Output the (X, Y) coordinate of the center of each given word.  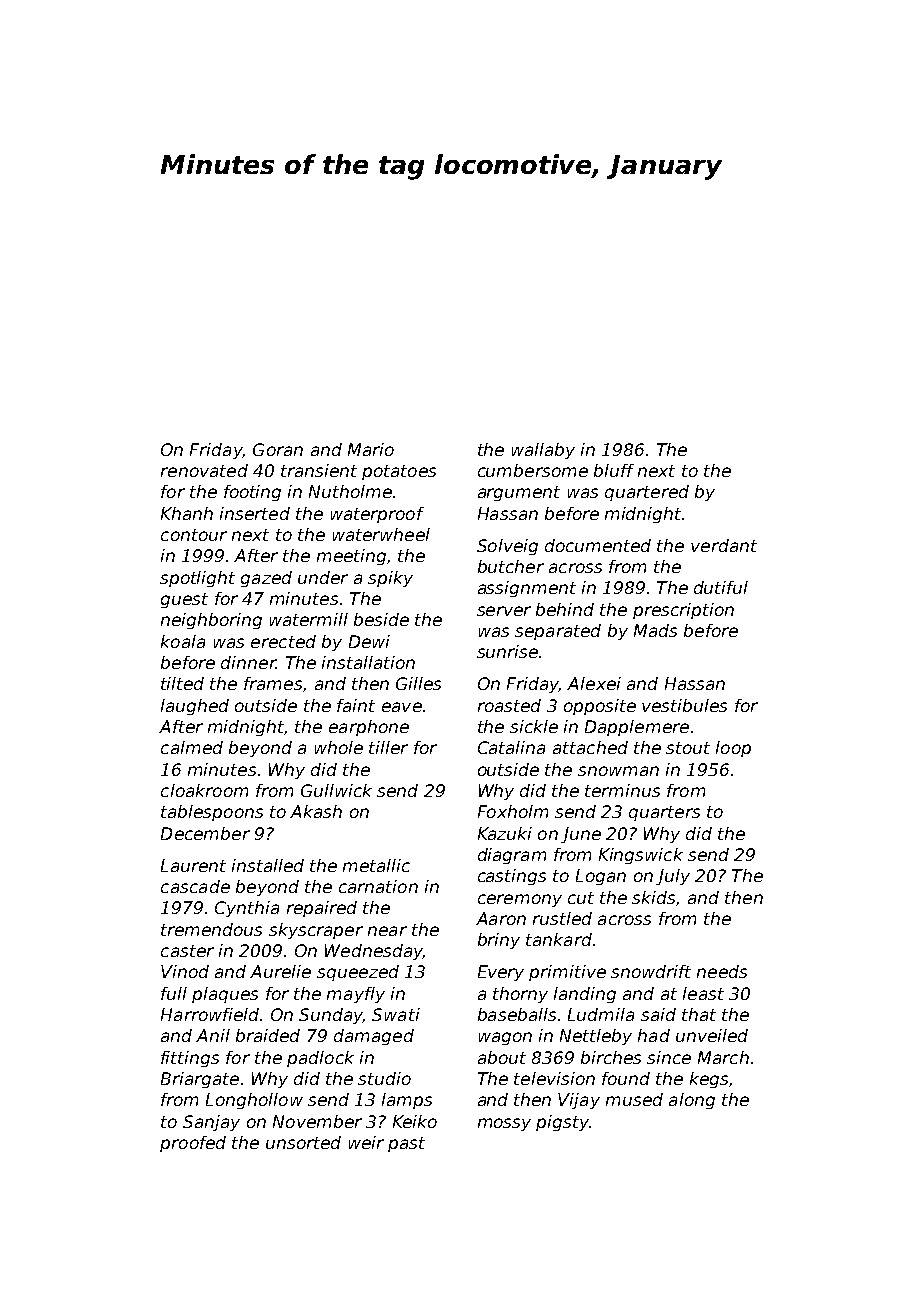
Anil (213, 1035)
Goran (278, 449)
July (673, 877)
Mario (371, 449)
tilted (182, 683)
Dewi (369, 641)
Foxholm (513, 811)
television (554, 1078)
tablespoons (212, 813)
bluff (614, 470)
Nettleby (596, 1037)
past (406, 1144)
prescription (683, 611)
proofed (193, 1144)
